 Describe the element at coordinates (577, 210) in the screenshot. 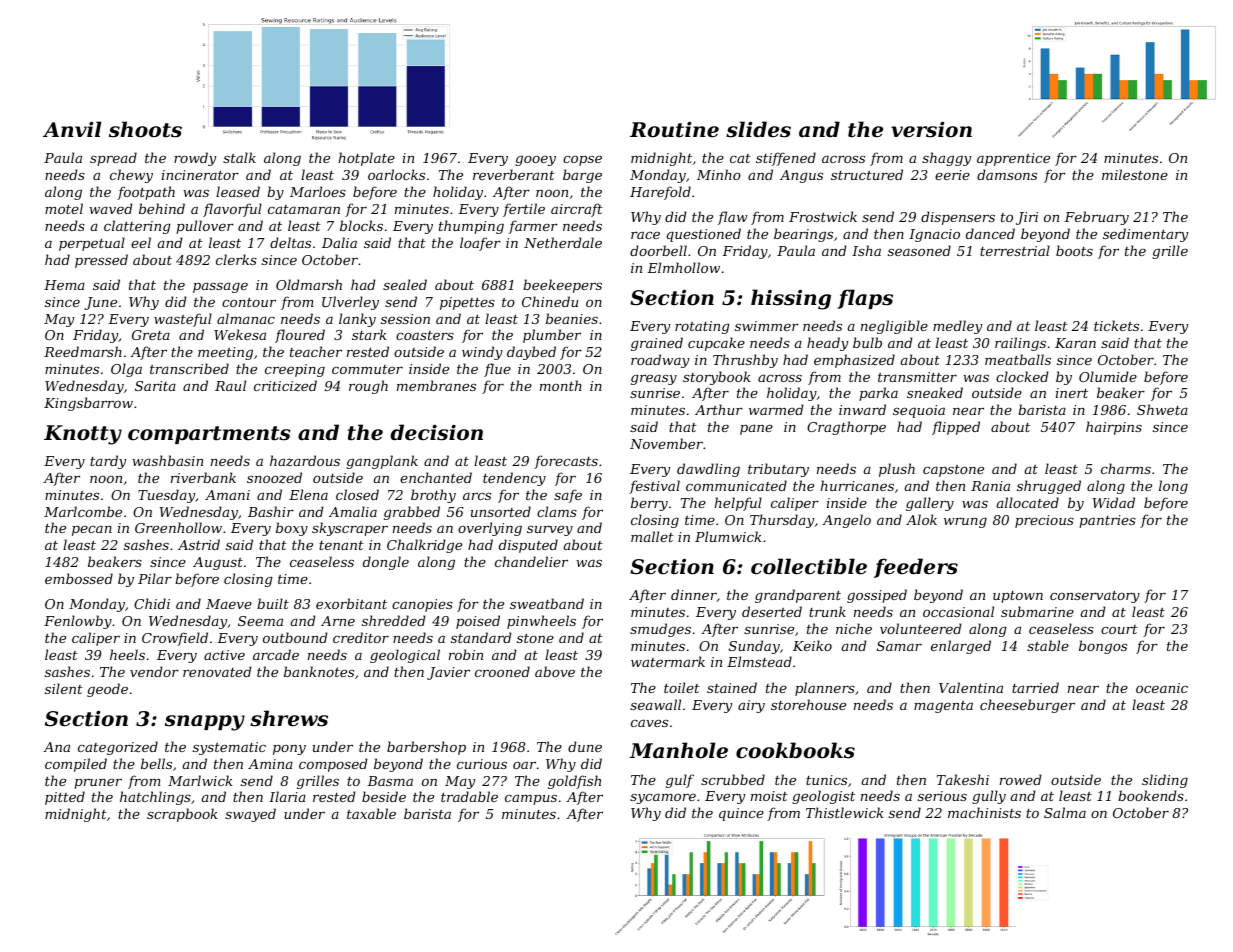

I see `aircraft` at that location.
